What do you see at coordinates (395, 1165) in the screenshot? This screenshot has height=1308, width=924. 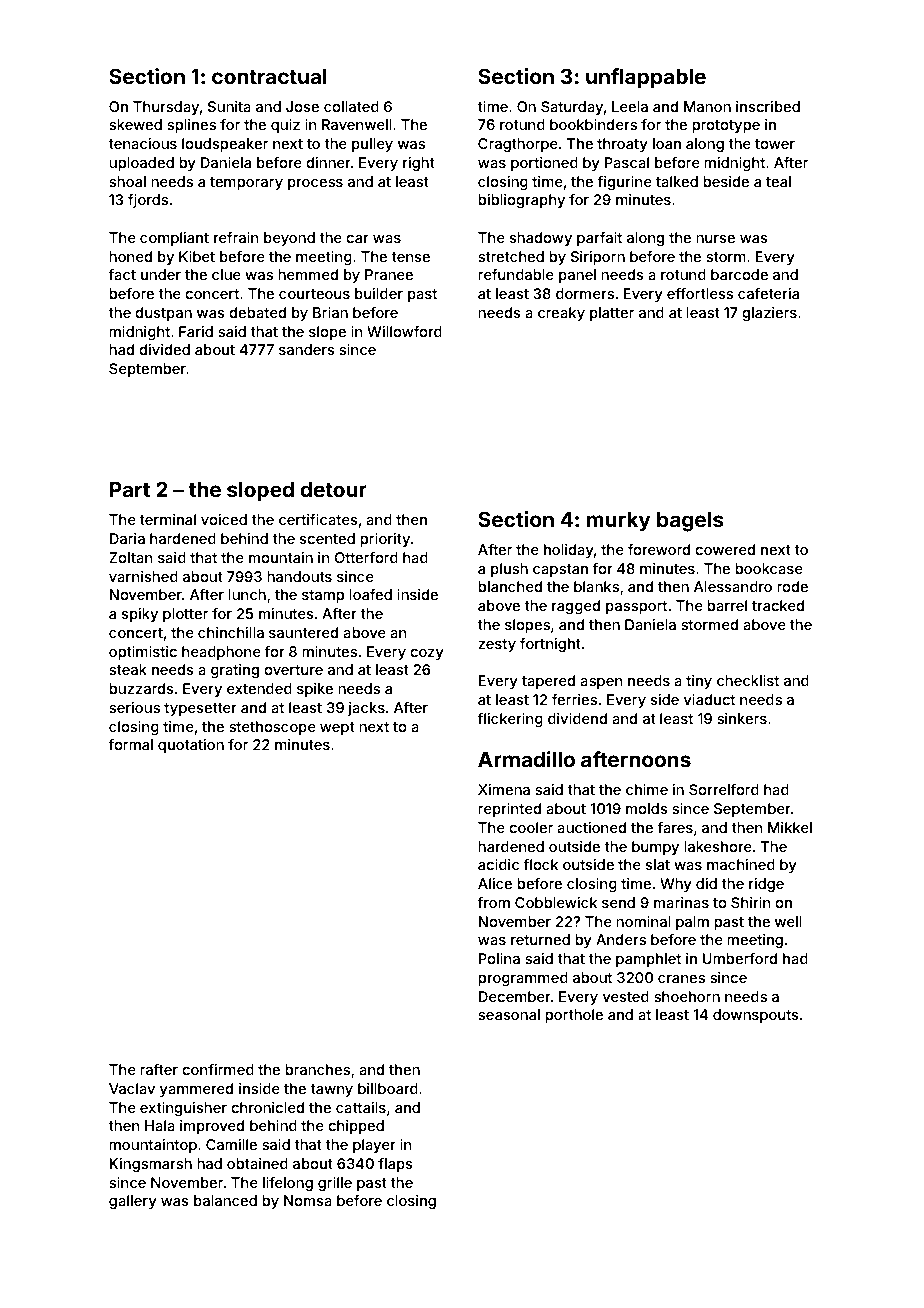 I see `flaps` at bounding box center [395, 1165].
